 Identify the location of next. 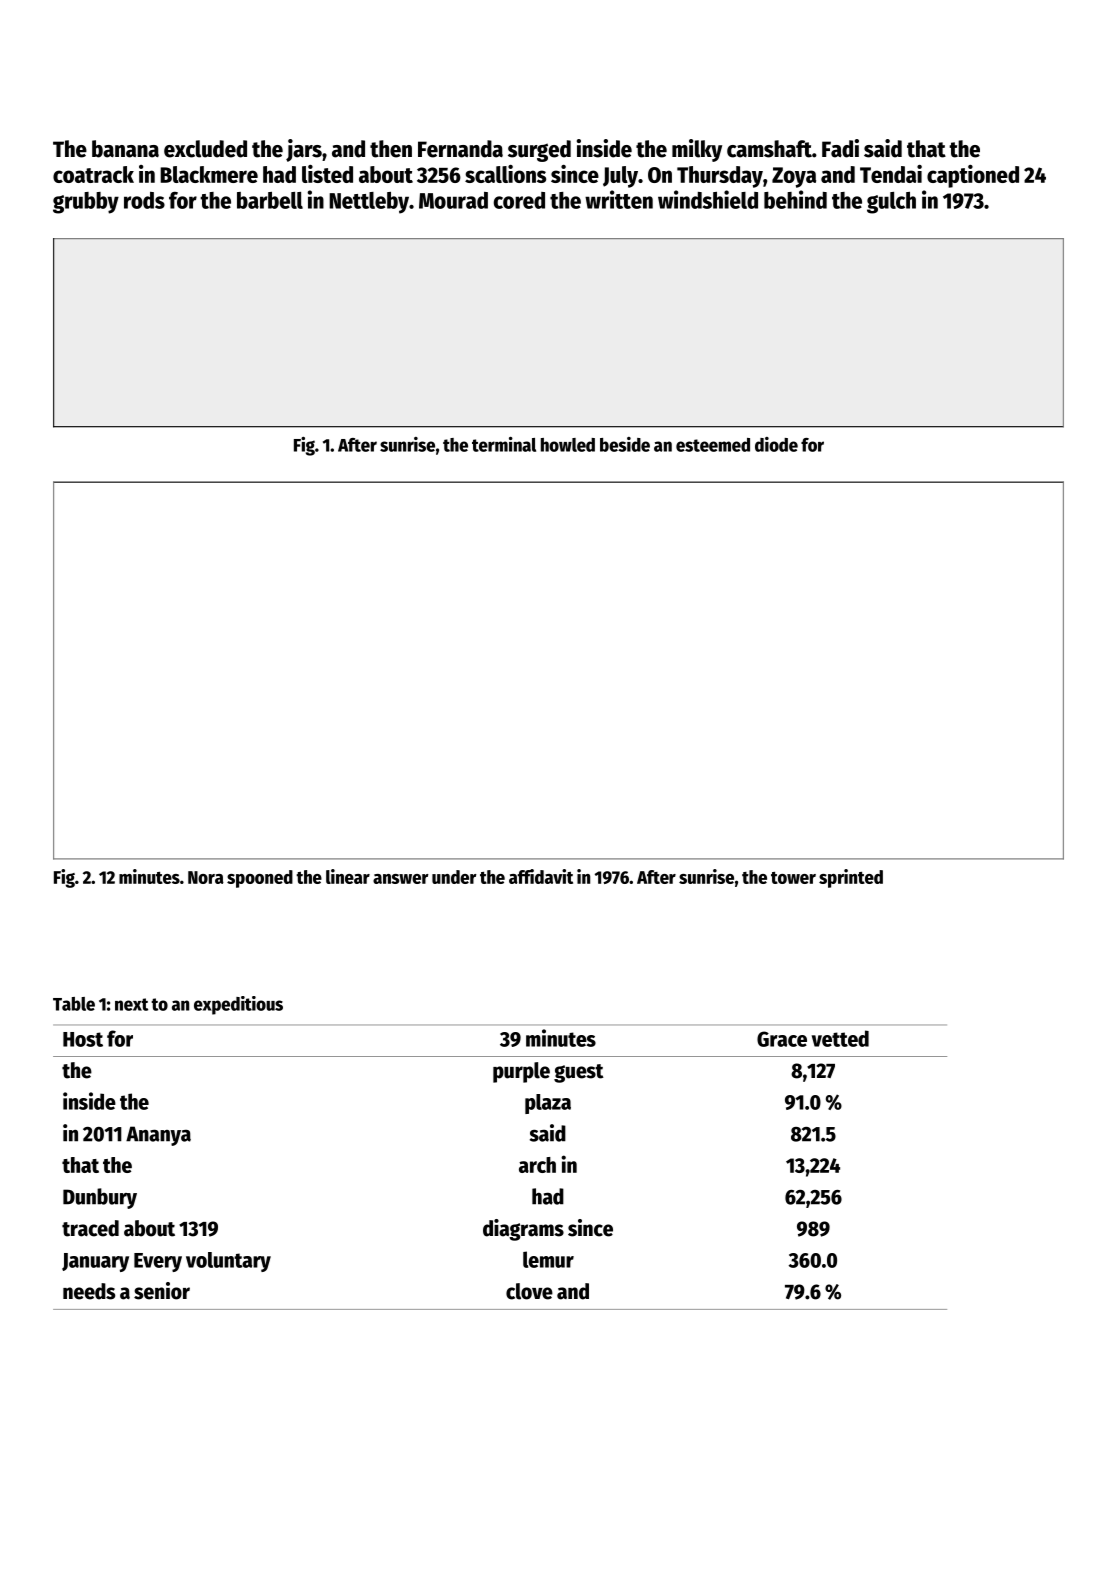
(131, 1004).
